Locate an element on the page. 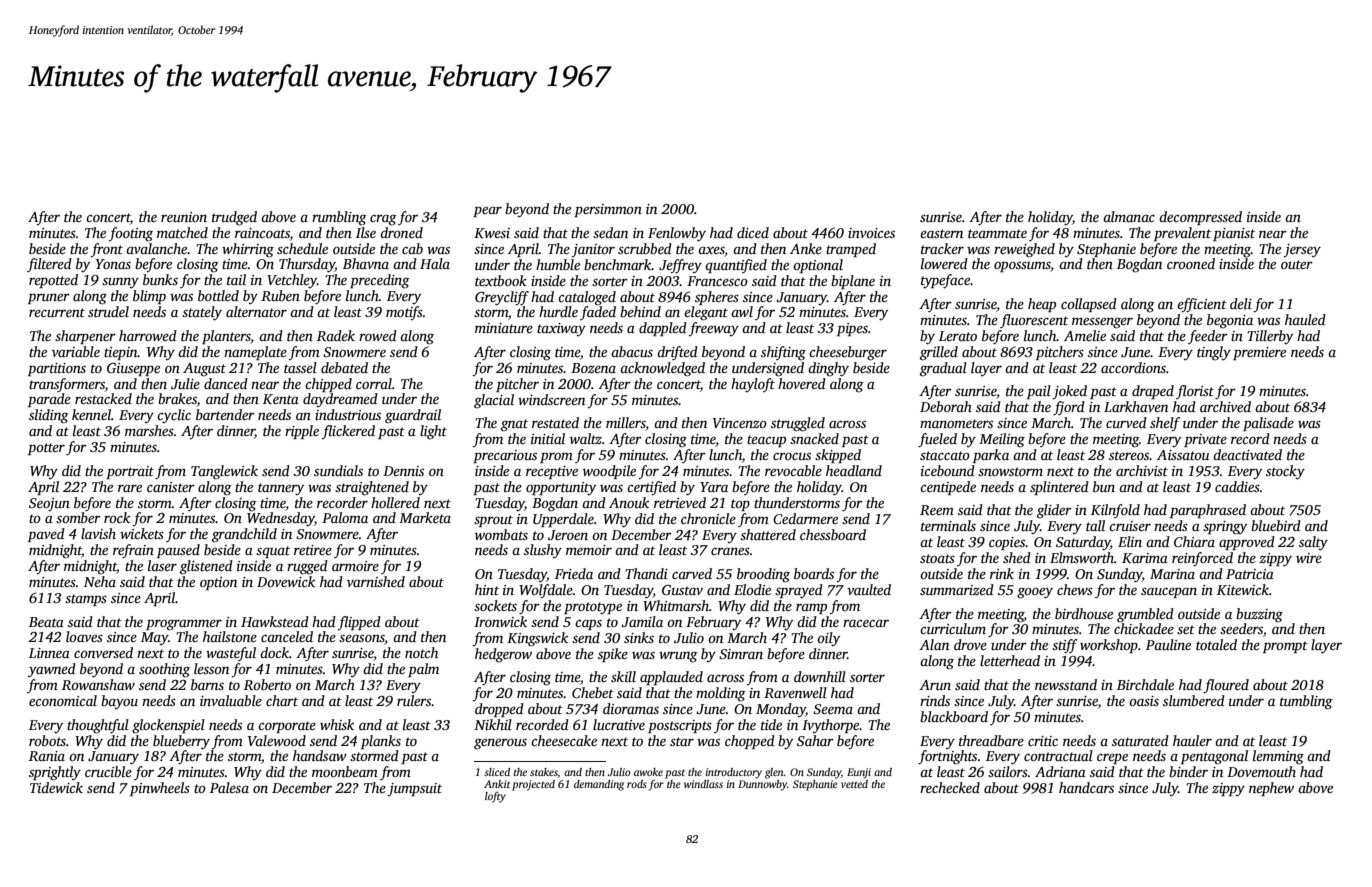  archivist is located at coordinates (1142, 470).
